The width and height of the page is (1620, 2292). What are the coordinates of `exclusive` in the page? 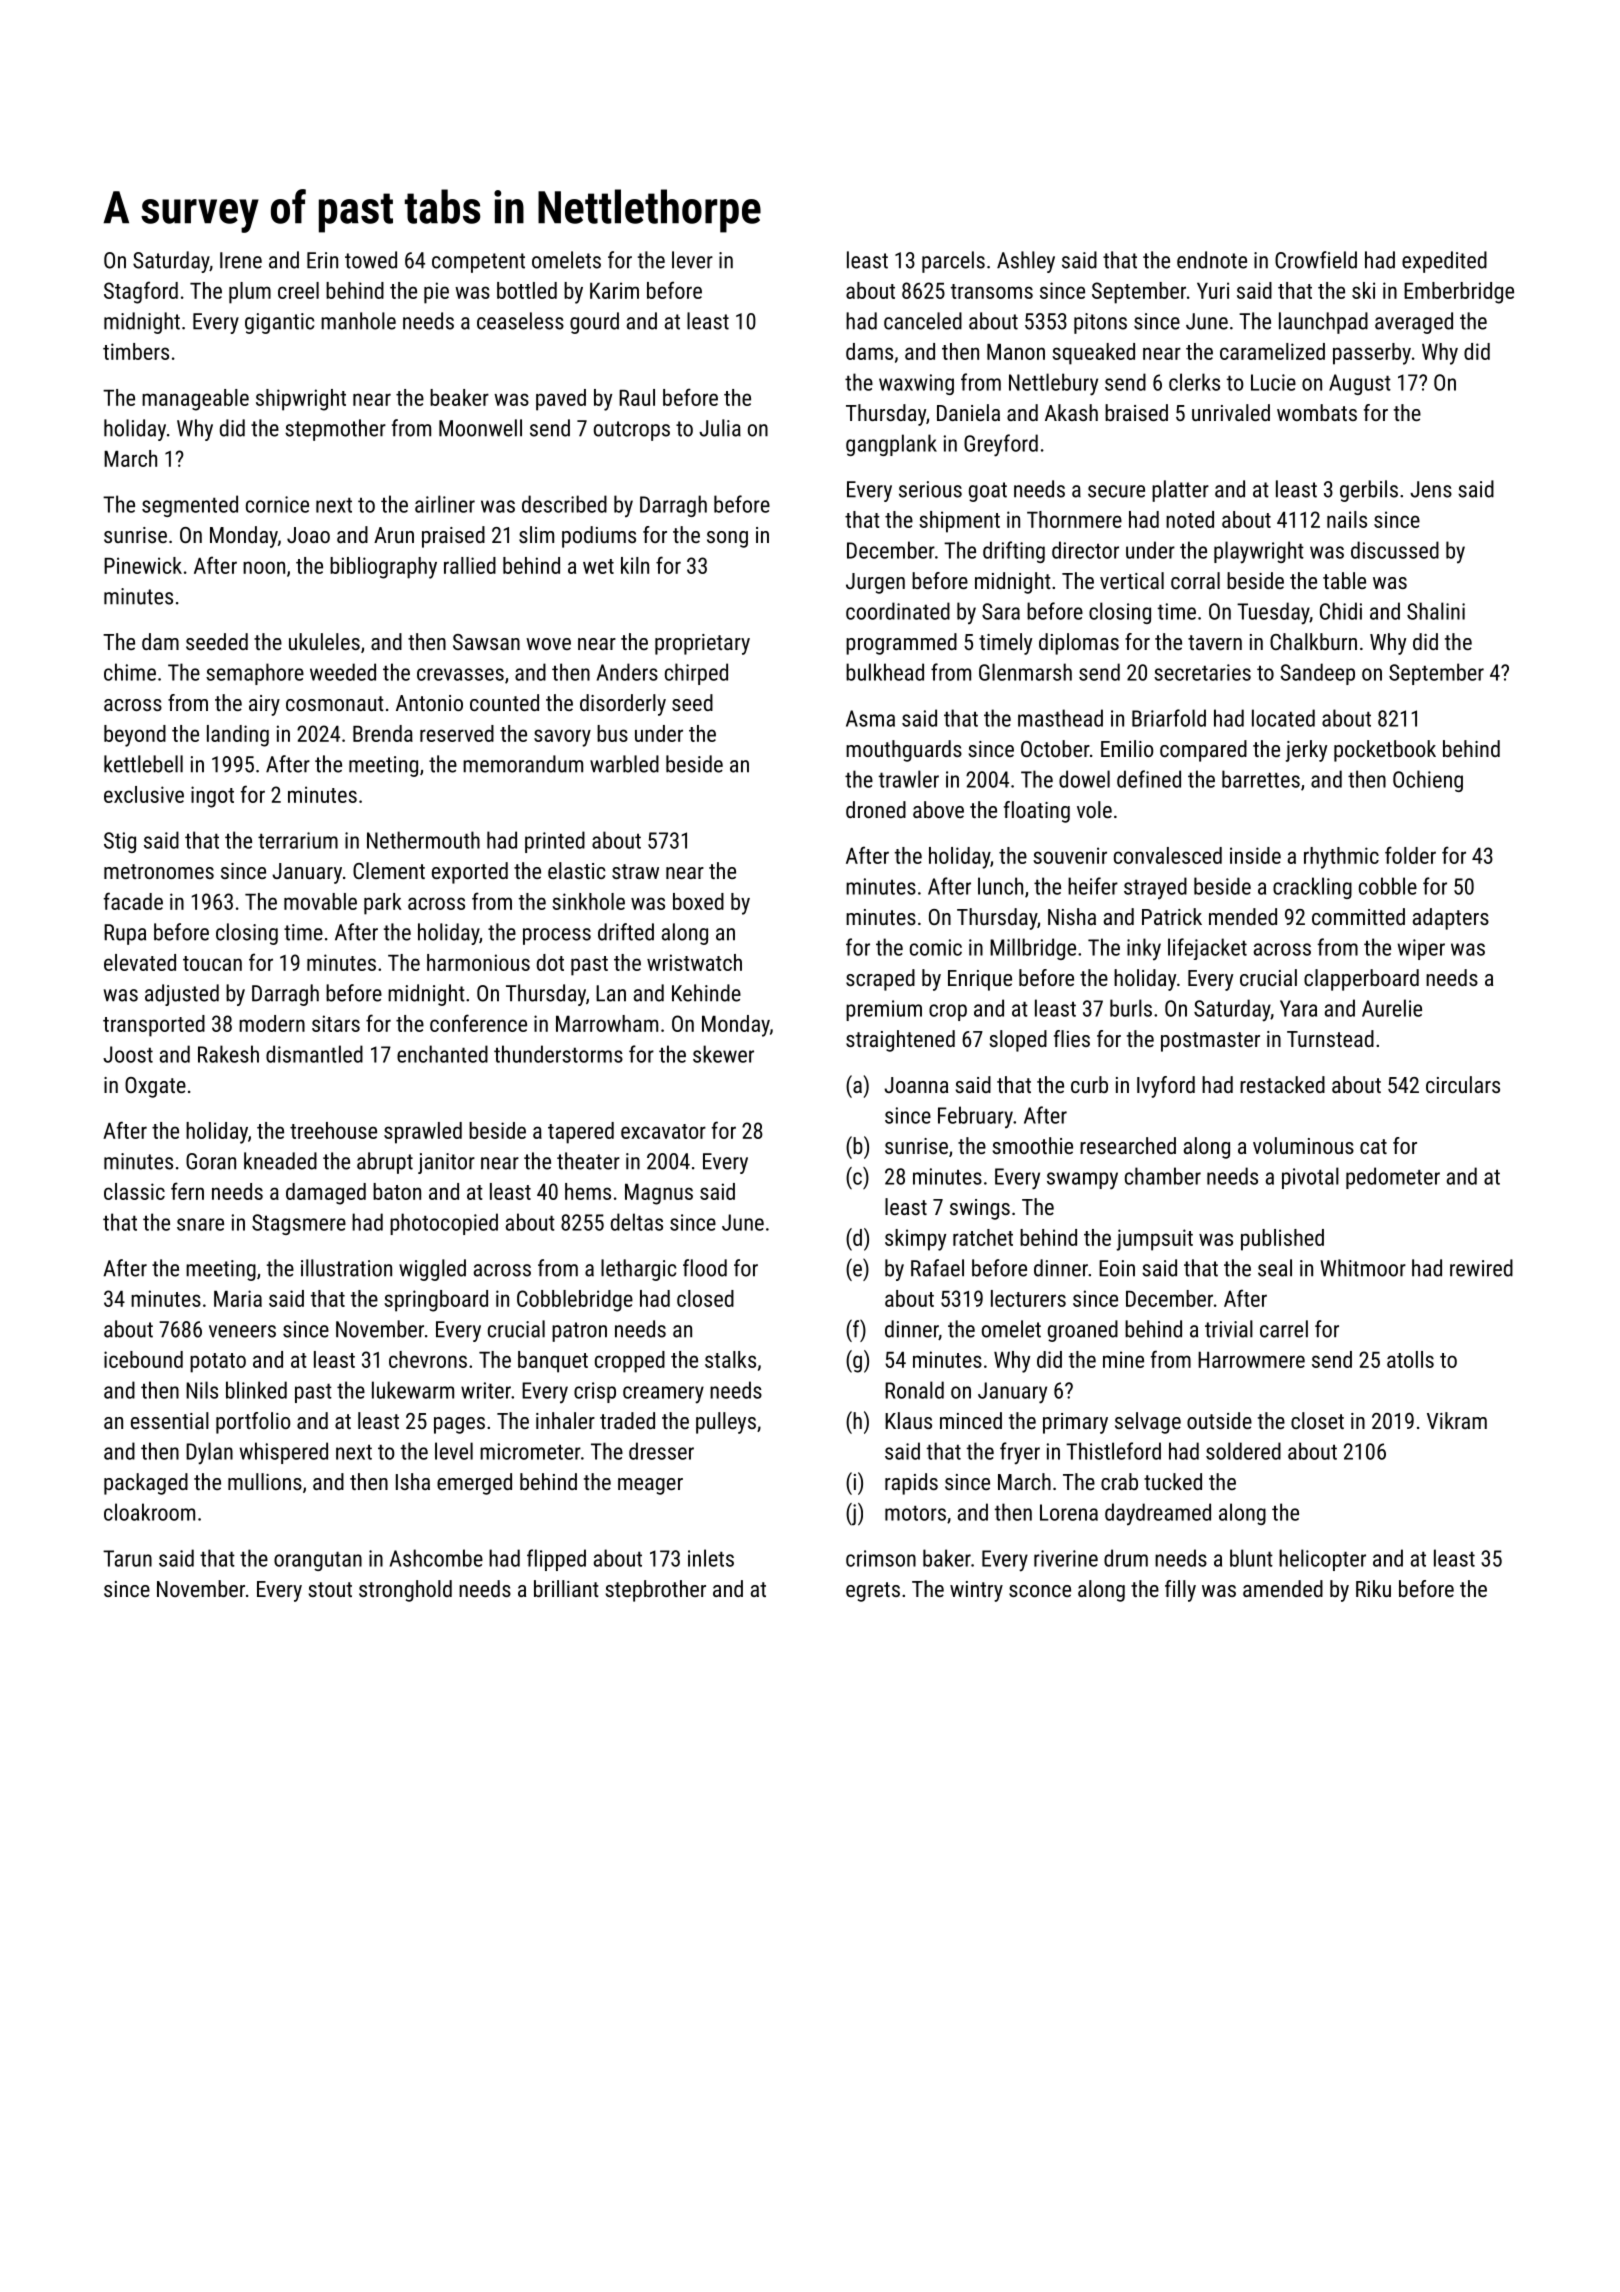 It's located at (144, 794).
